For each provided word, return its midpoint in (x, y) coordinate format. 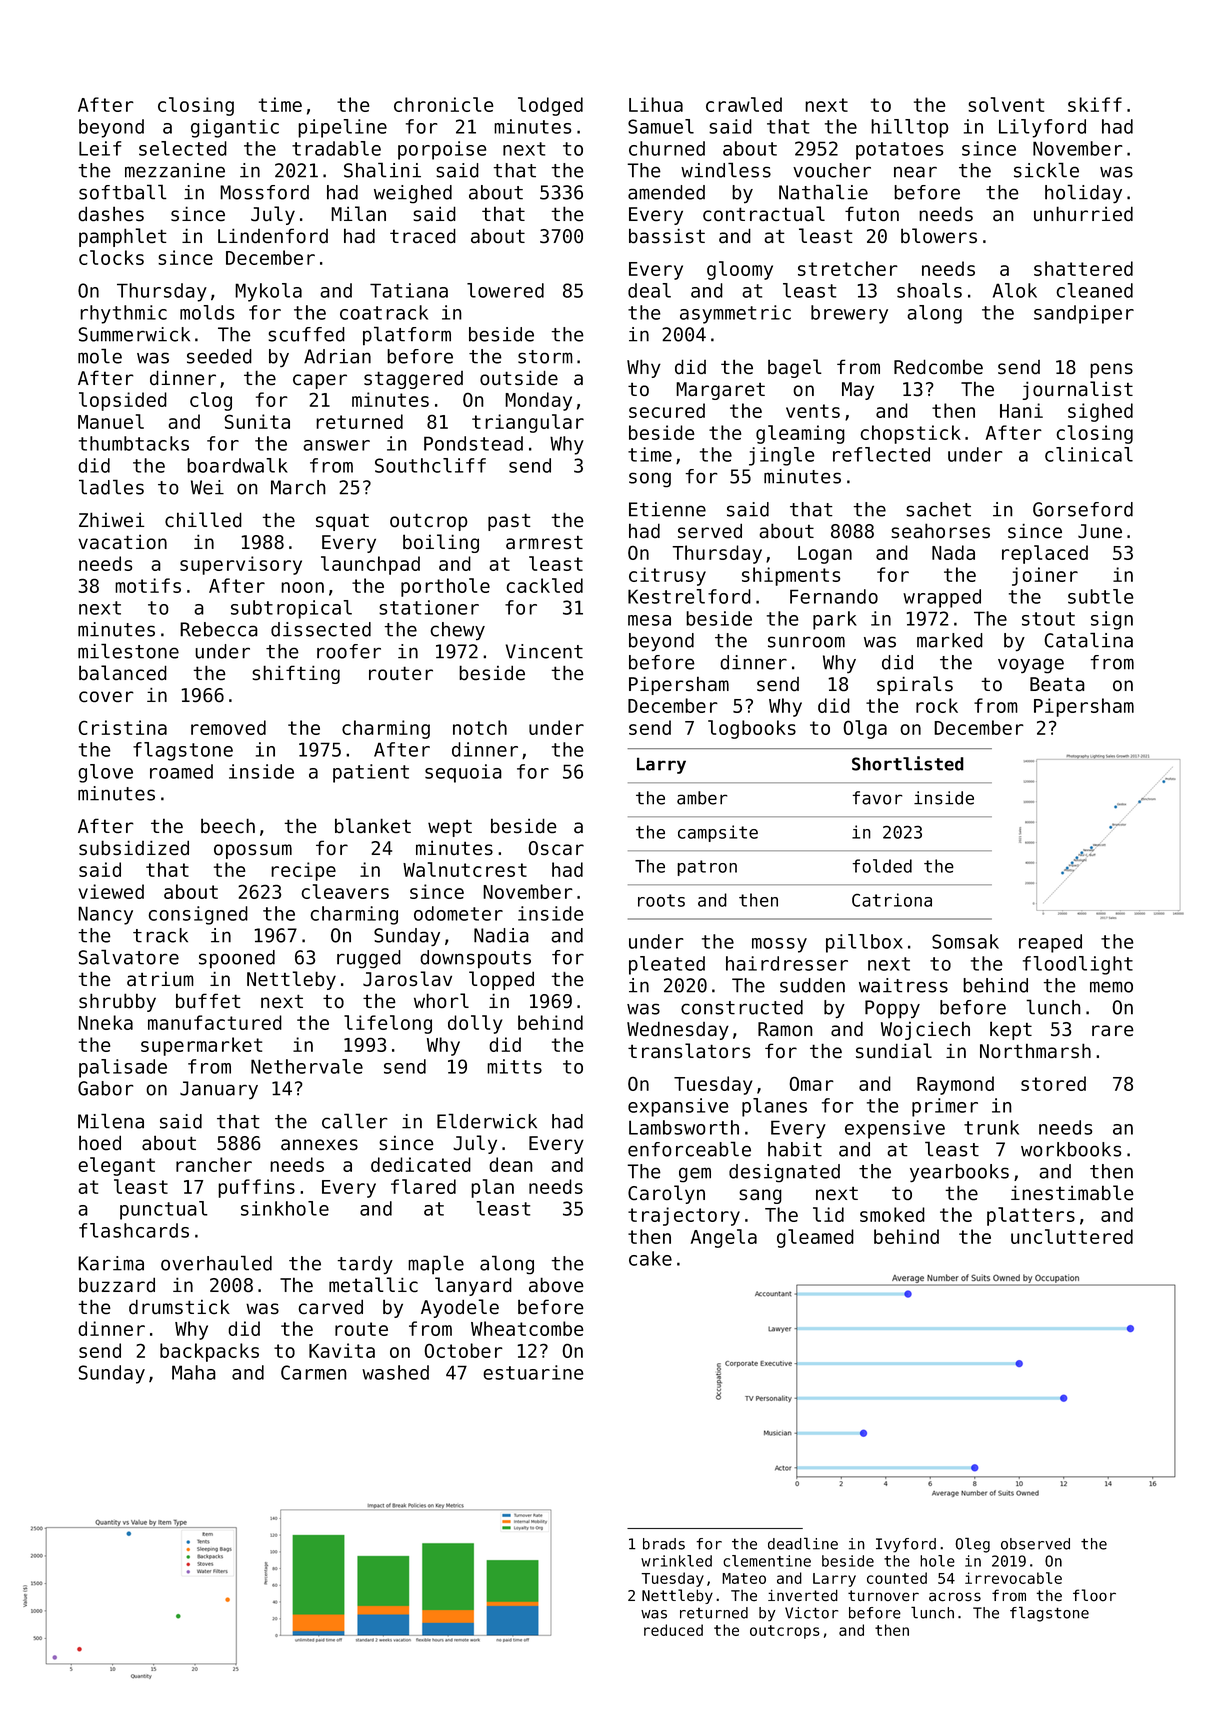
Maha (194, 1372)
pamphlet (123, 237)
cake (650, 1258)
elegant (116, 1166)
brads (664, 1544)
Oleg (972, 1545)
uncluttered (1072, 1236)
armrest (544, 542)
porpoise (442, 150)
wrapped (942, 598)
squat (342, 522)
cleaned (1094, 290)
